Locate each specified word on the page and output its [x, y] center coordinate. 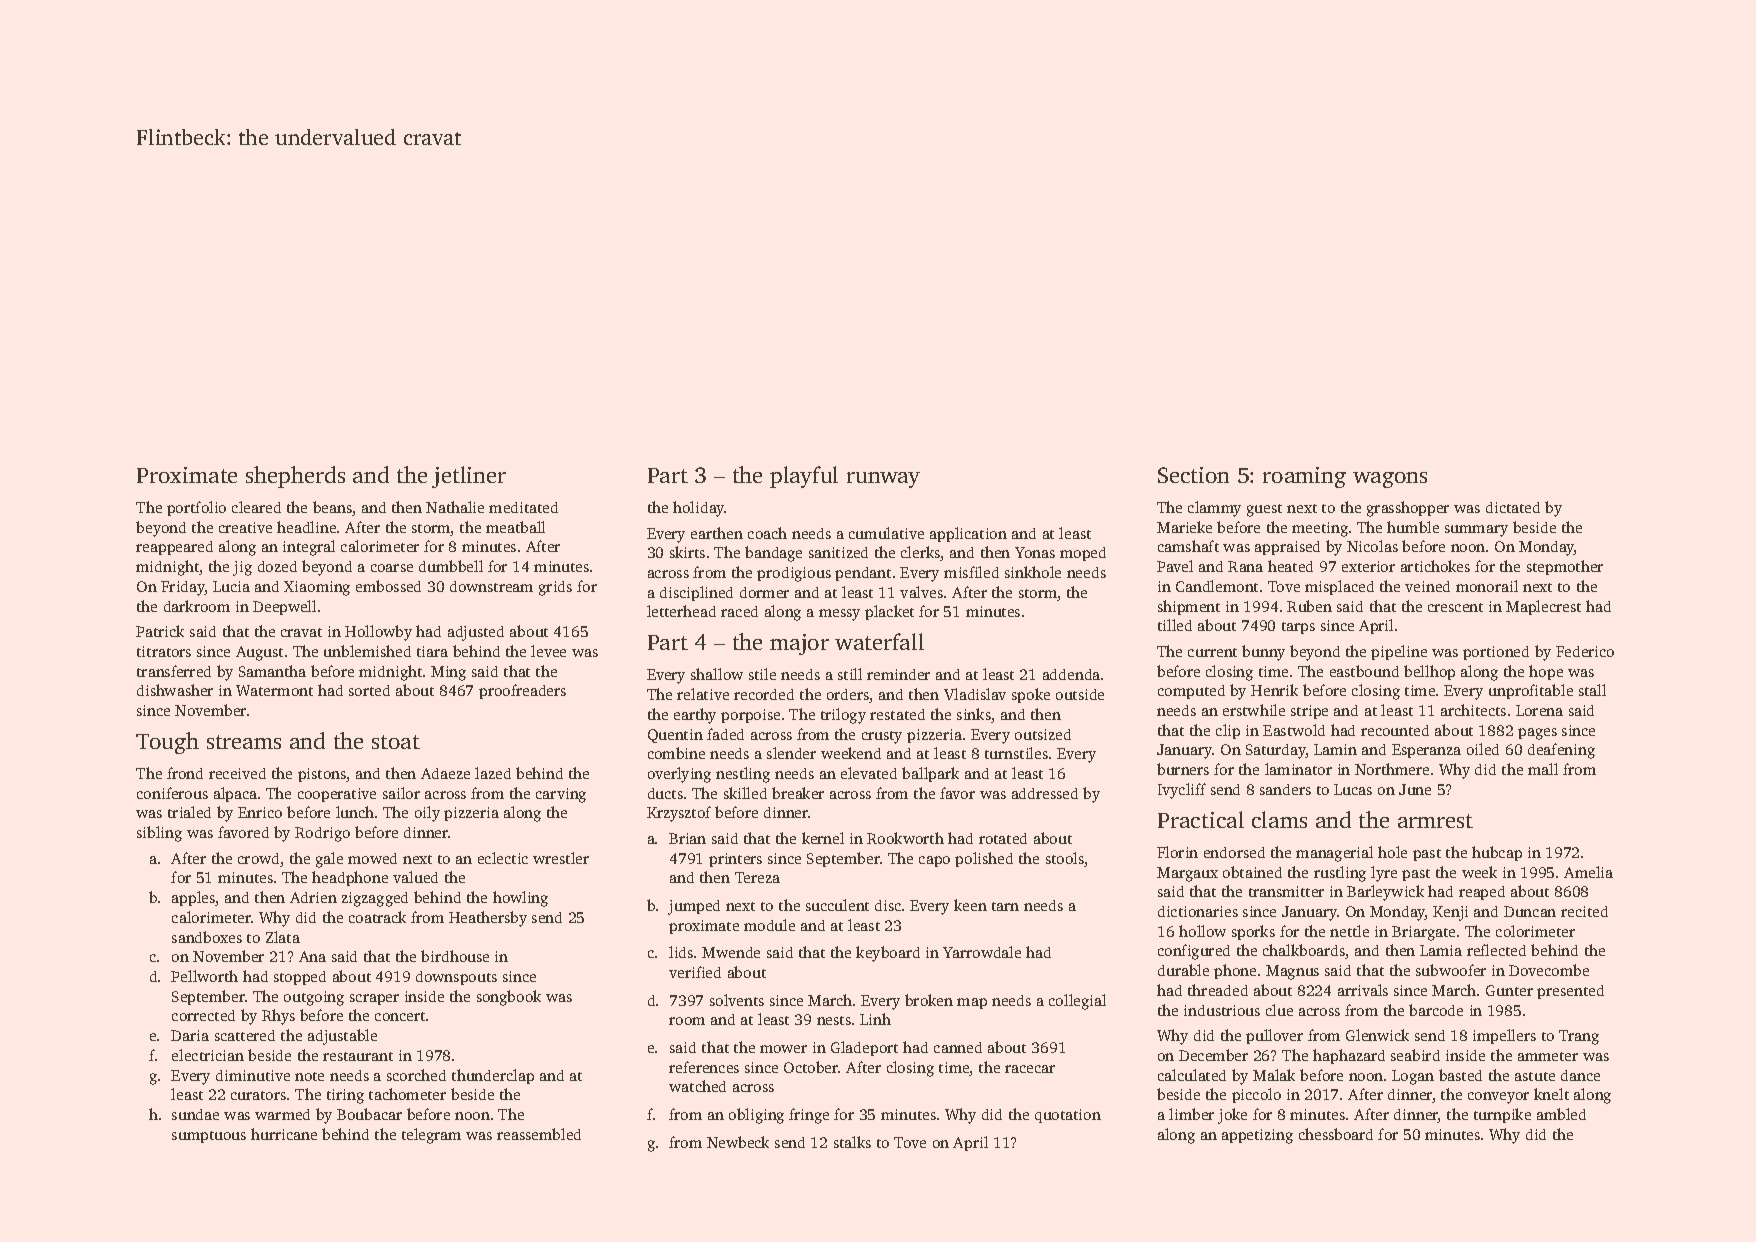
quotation [1068, 1116]
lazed [493, 773]
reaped [1482, 893]
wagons [1390, 480]
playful [804, 477]
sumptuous [209, 1137]
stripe [1309, 712]
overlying [679, 775]
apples [194, 898]
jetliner [469, 477]
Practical [1201, 819]
